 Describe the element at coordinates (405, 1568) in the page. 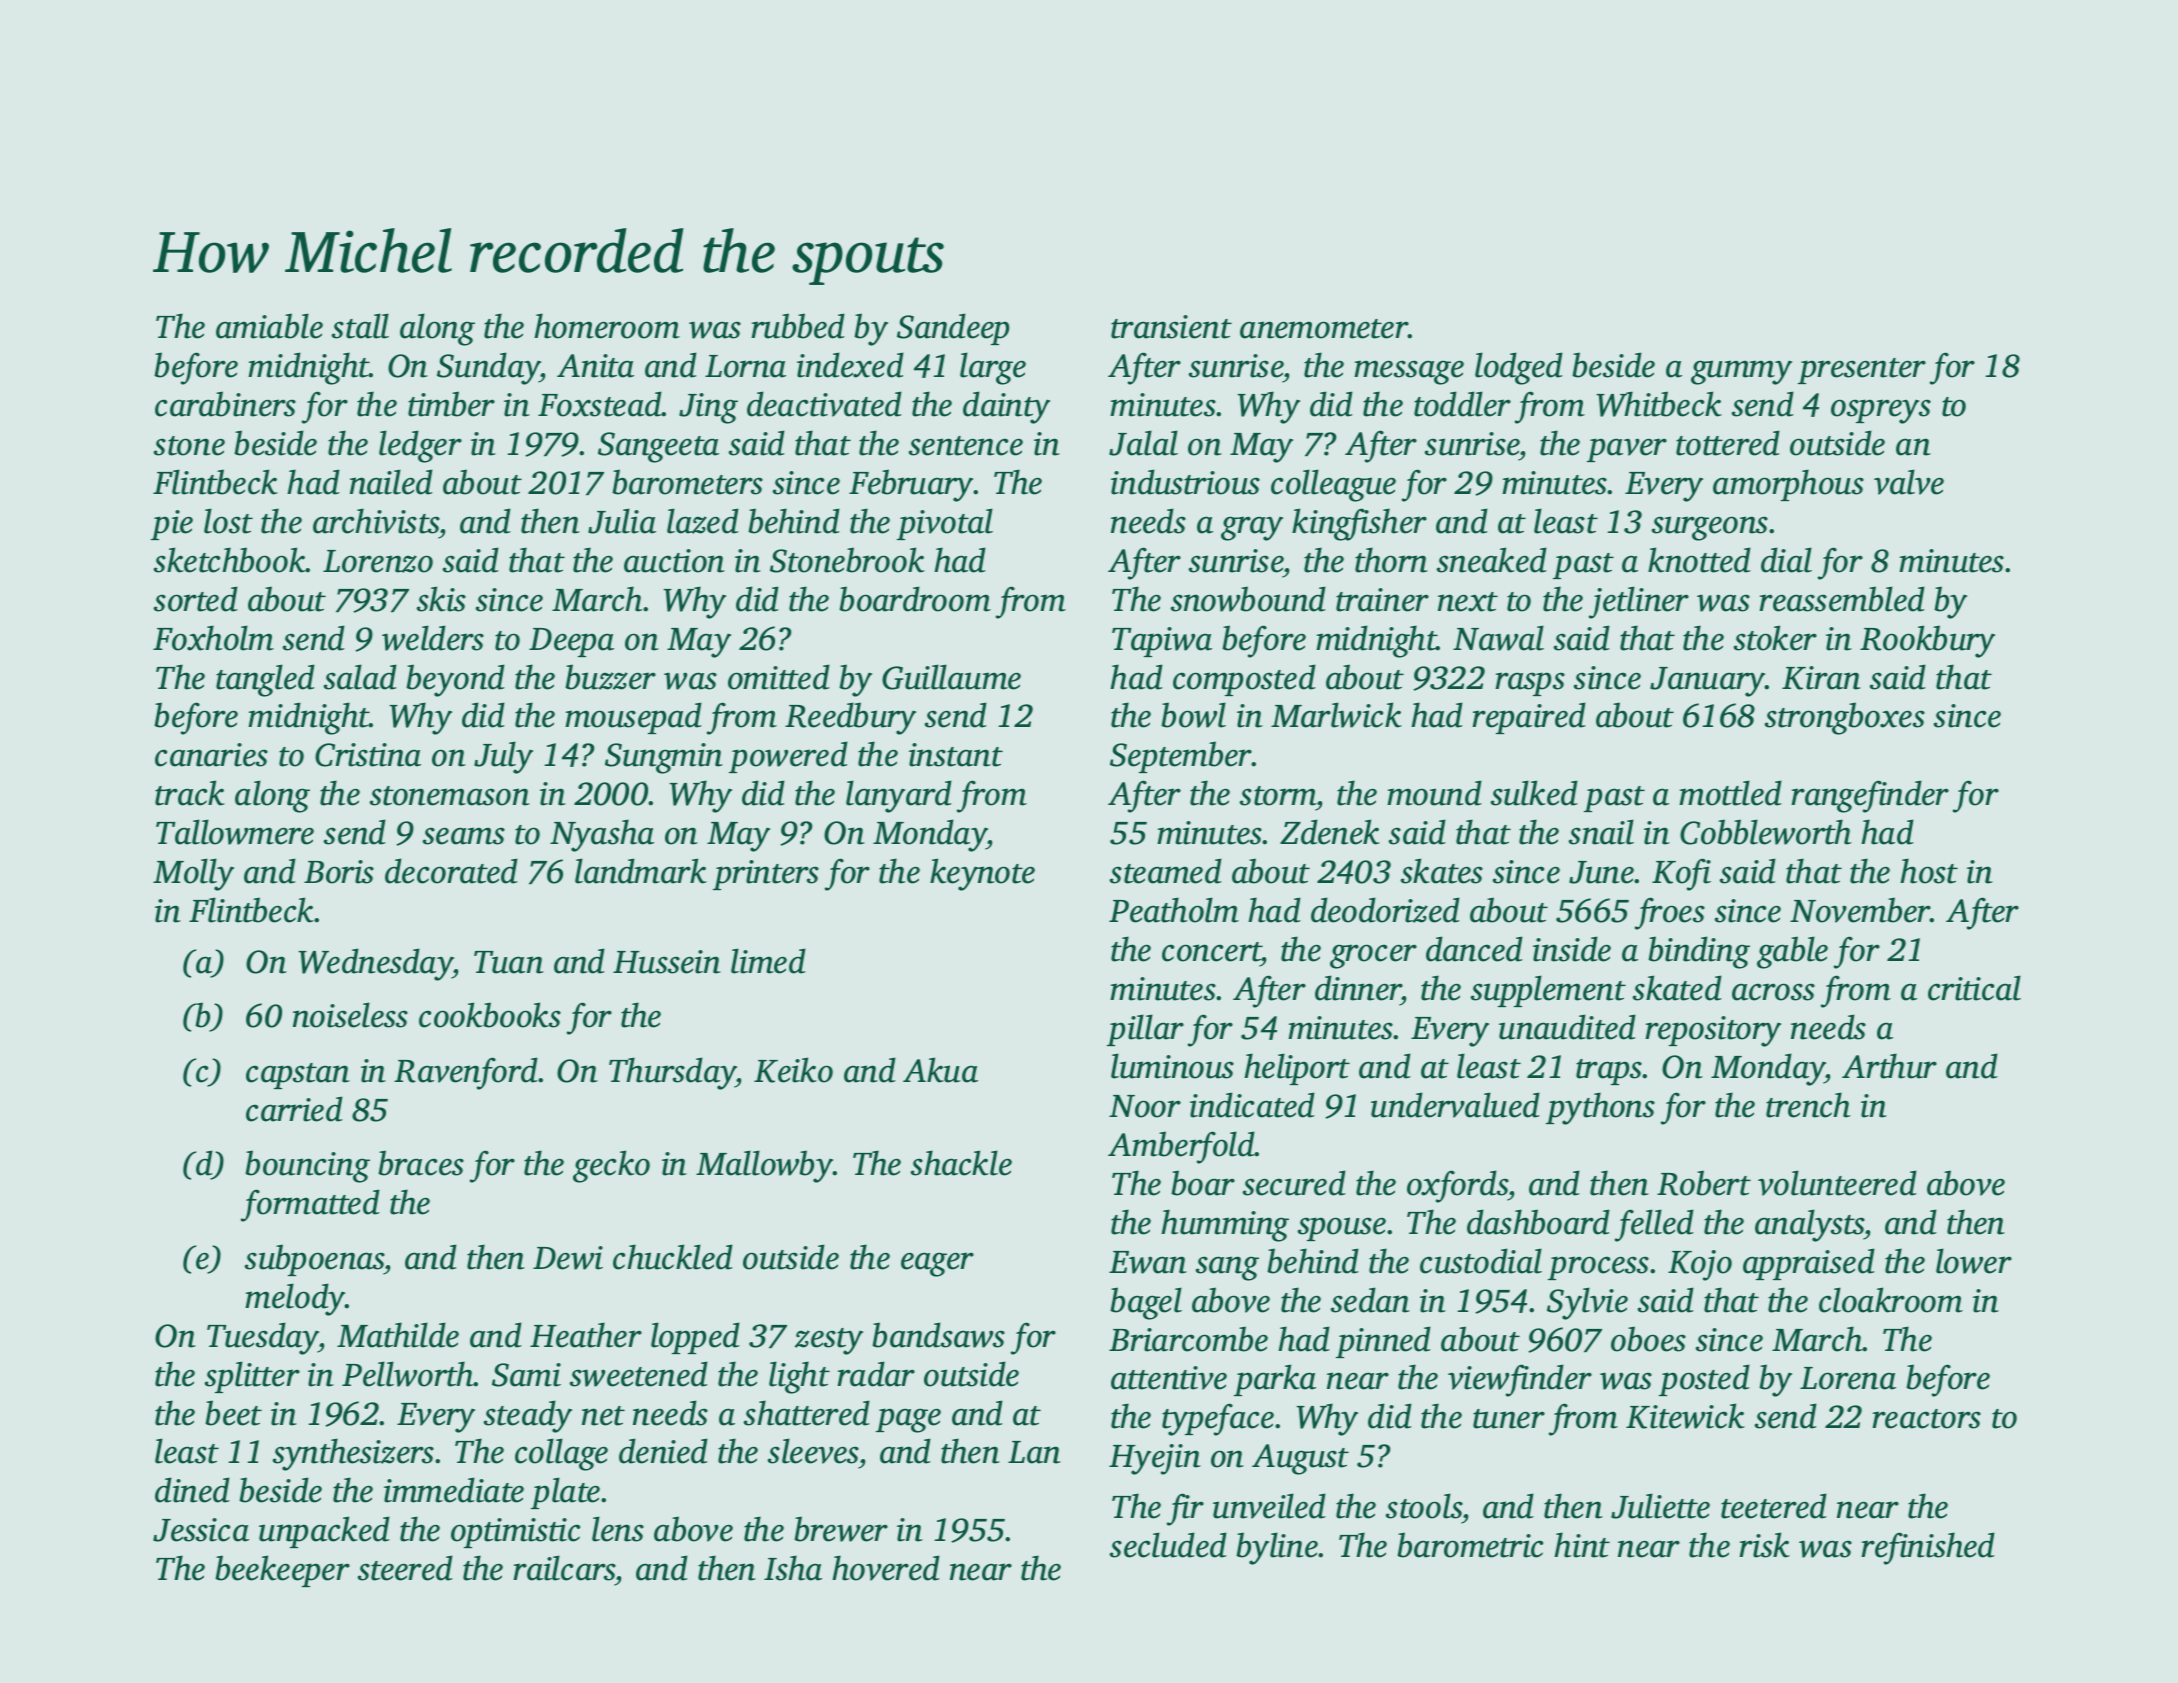

I see `steered` at that location.
